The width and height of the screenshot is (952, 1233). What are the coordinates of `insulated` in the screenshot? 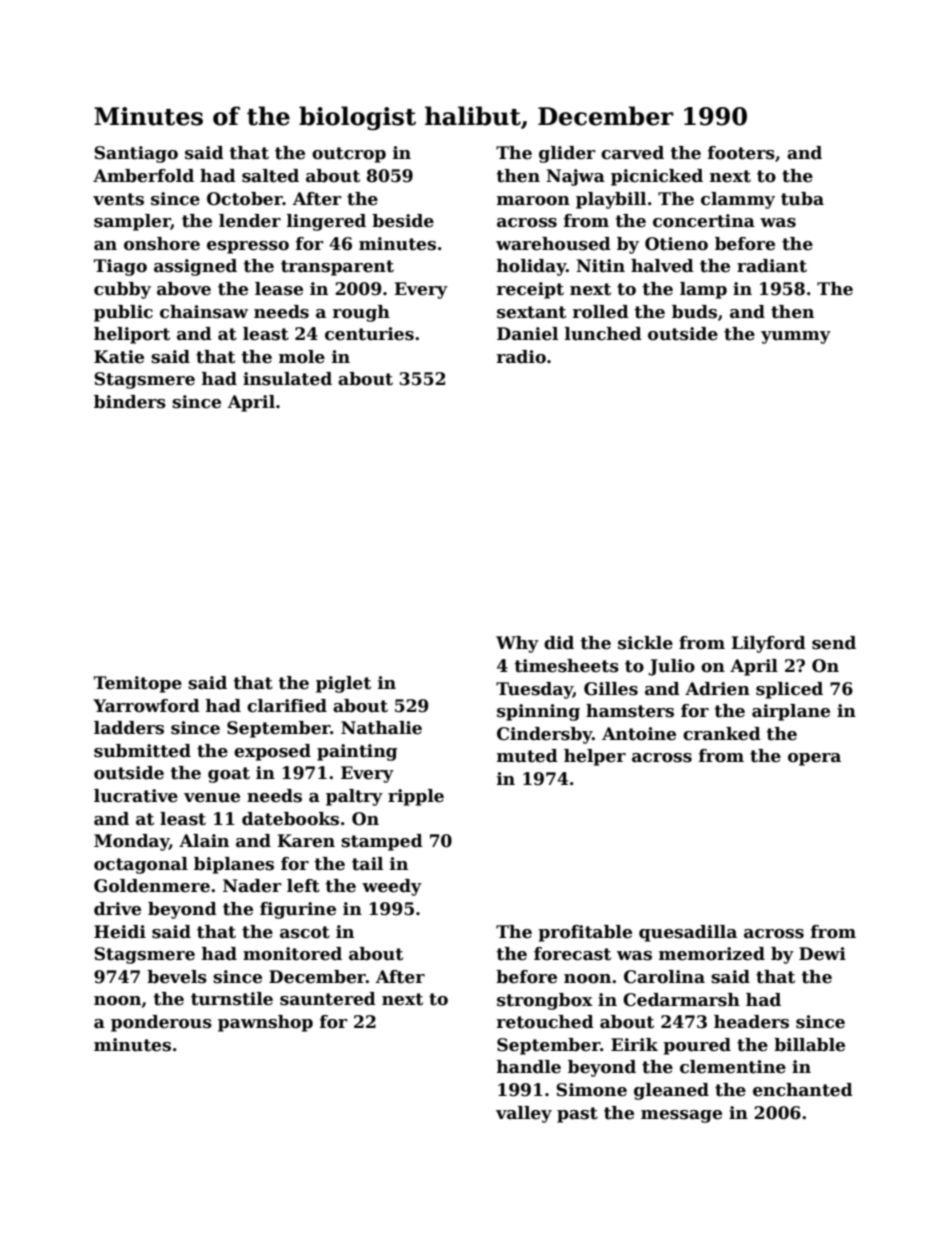 It's located at (287, 379).
